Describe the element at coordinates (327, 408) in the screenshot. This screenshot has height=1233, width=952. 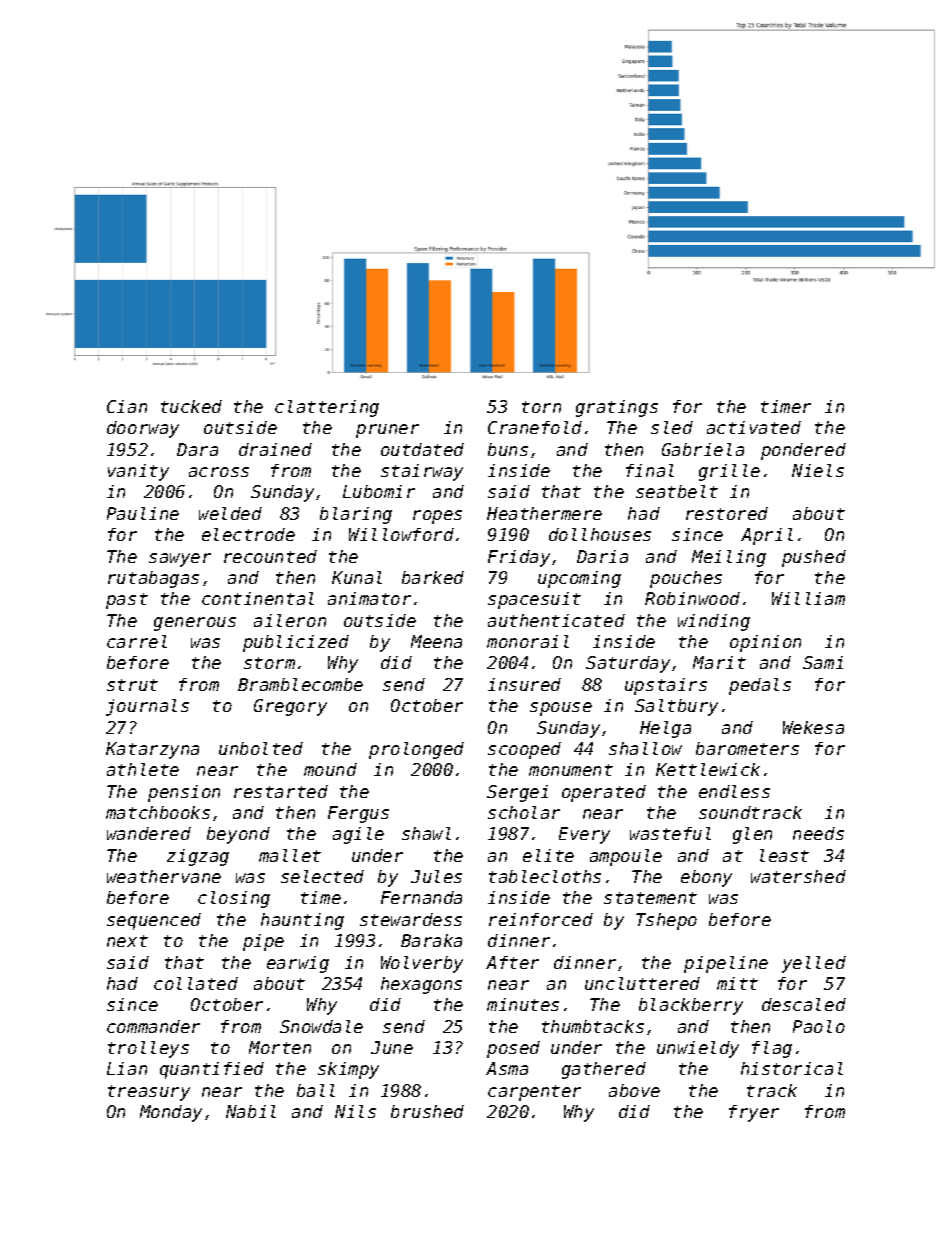
I see `clattering` at that location.
